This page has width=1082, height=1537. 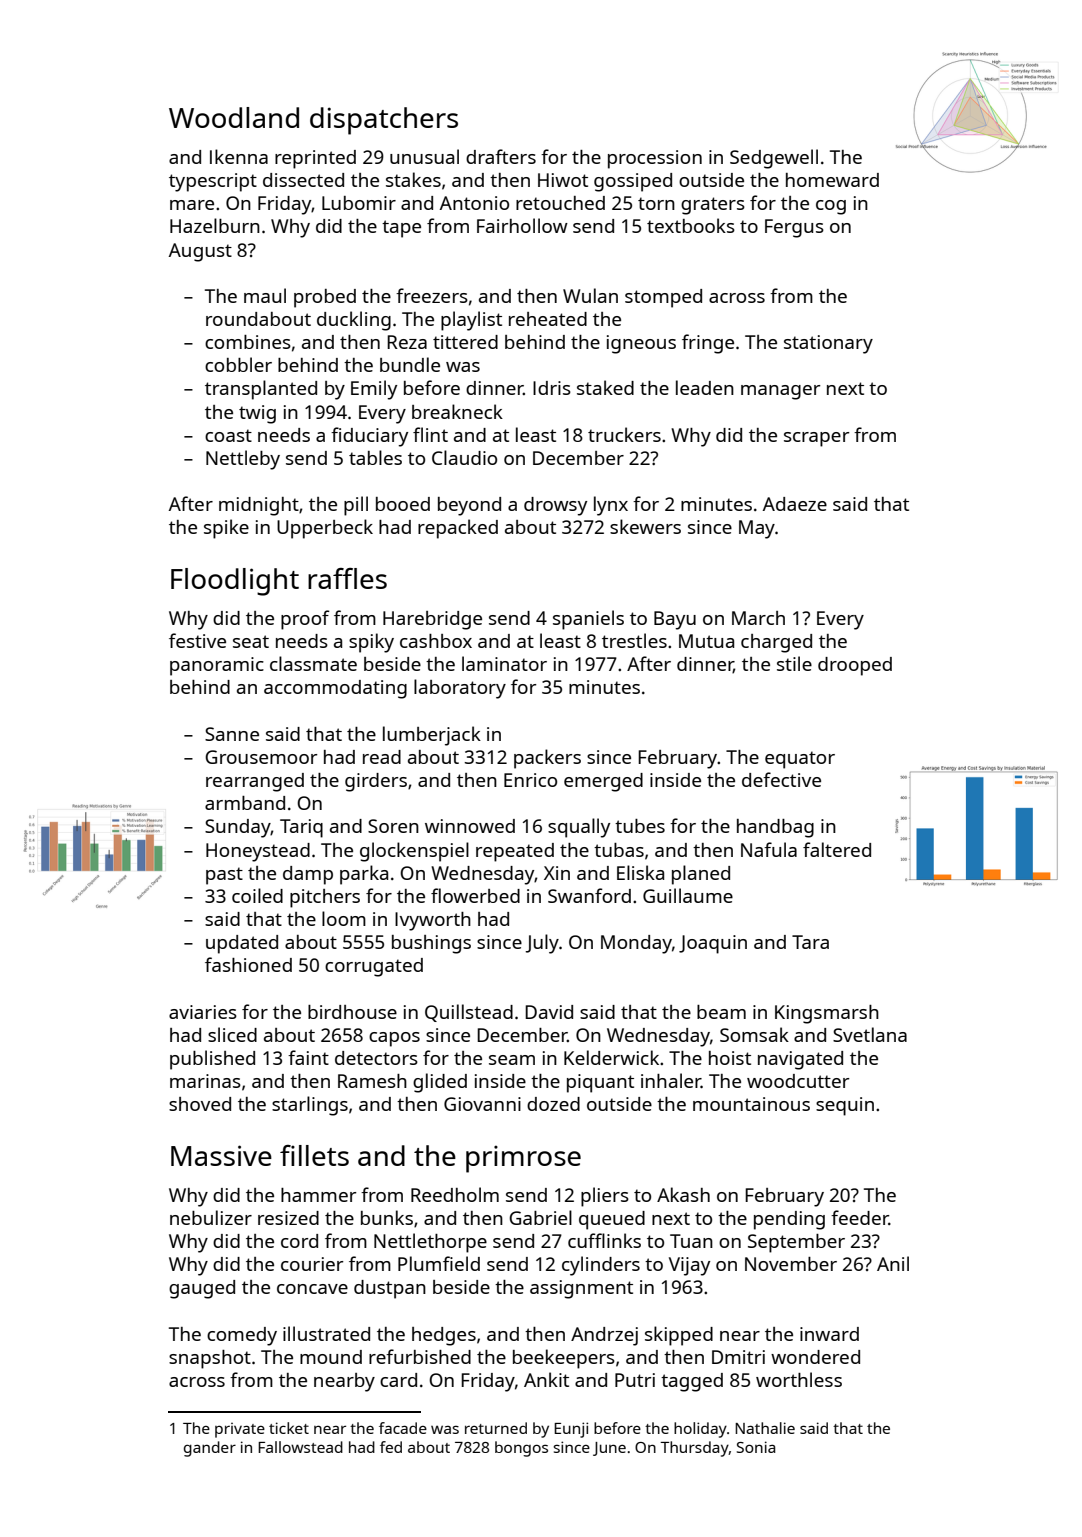 I want to click on equator, so click(x=800, y=760).
